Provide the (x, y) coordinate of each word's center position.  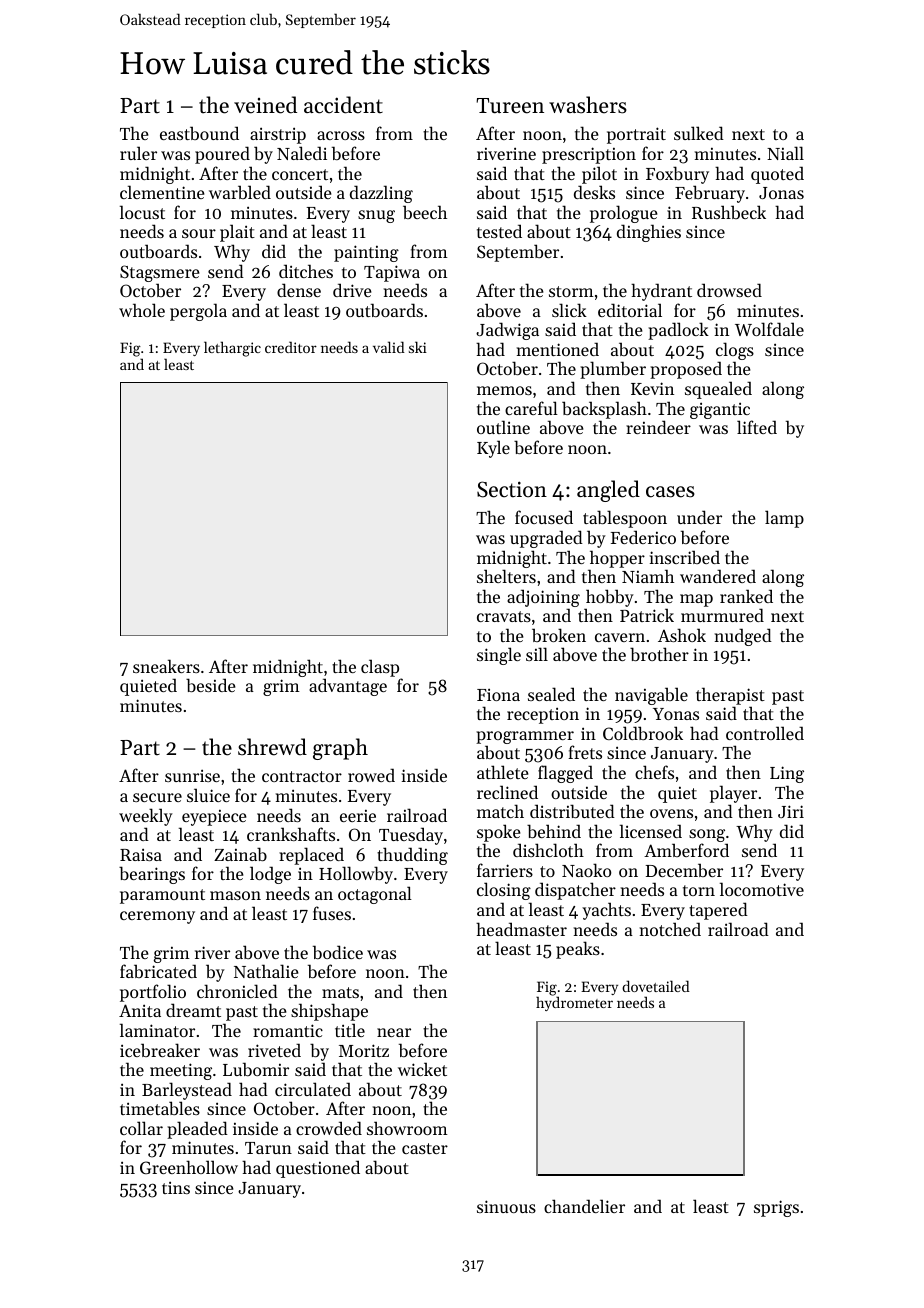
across (341, 135)
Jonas (781, 193)
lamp (784, 519)
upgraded (546, 539)
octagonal (375, 895)
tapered (718, 911)
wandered (718, 576)
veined (265, 105)
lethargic (232, 349)
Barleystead (187, 1091)
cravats (504, 616)
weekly (146, 817)
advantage (348, 687)
